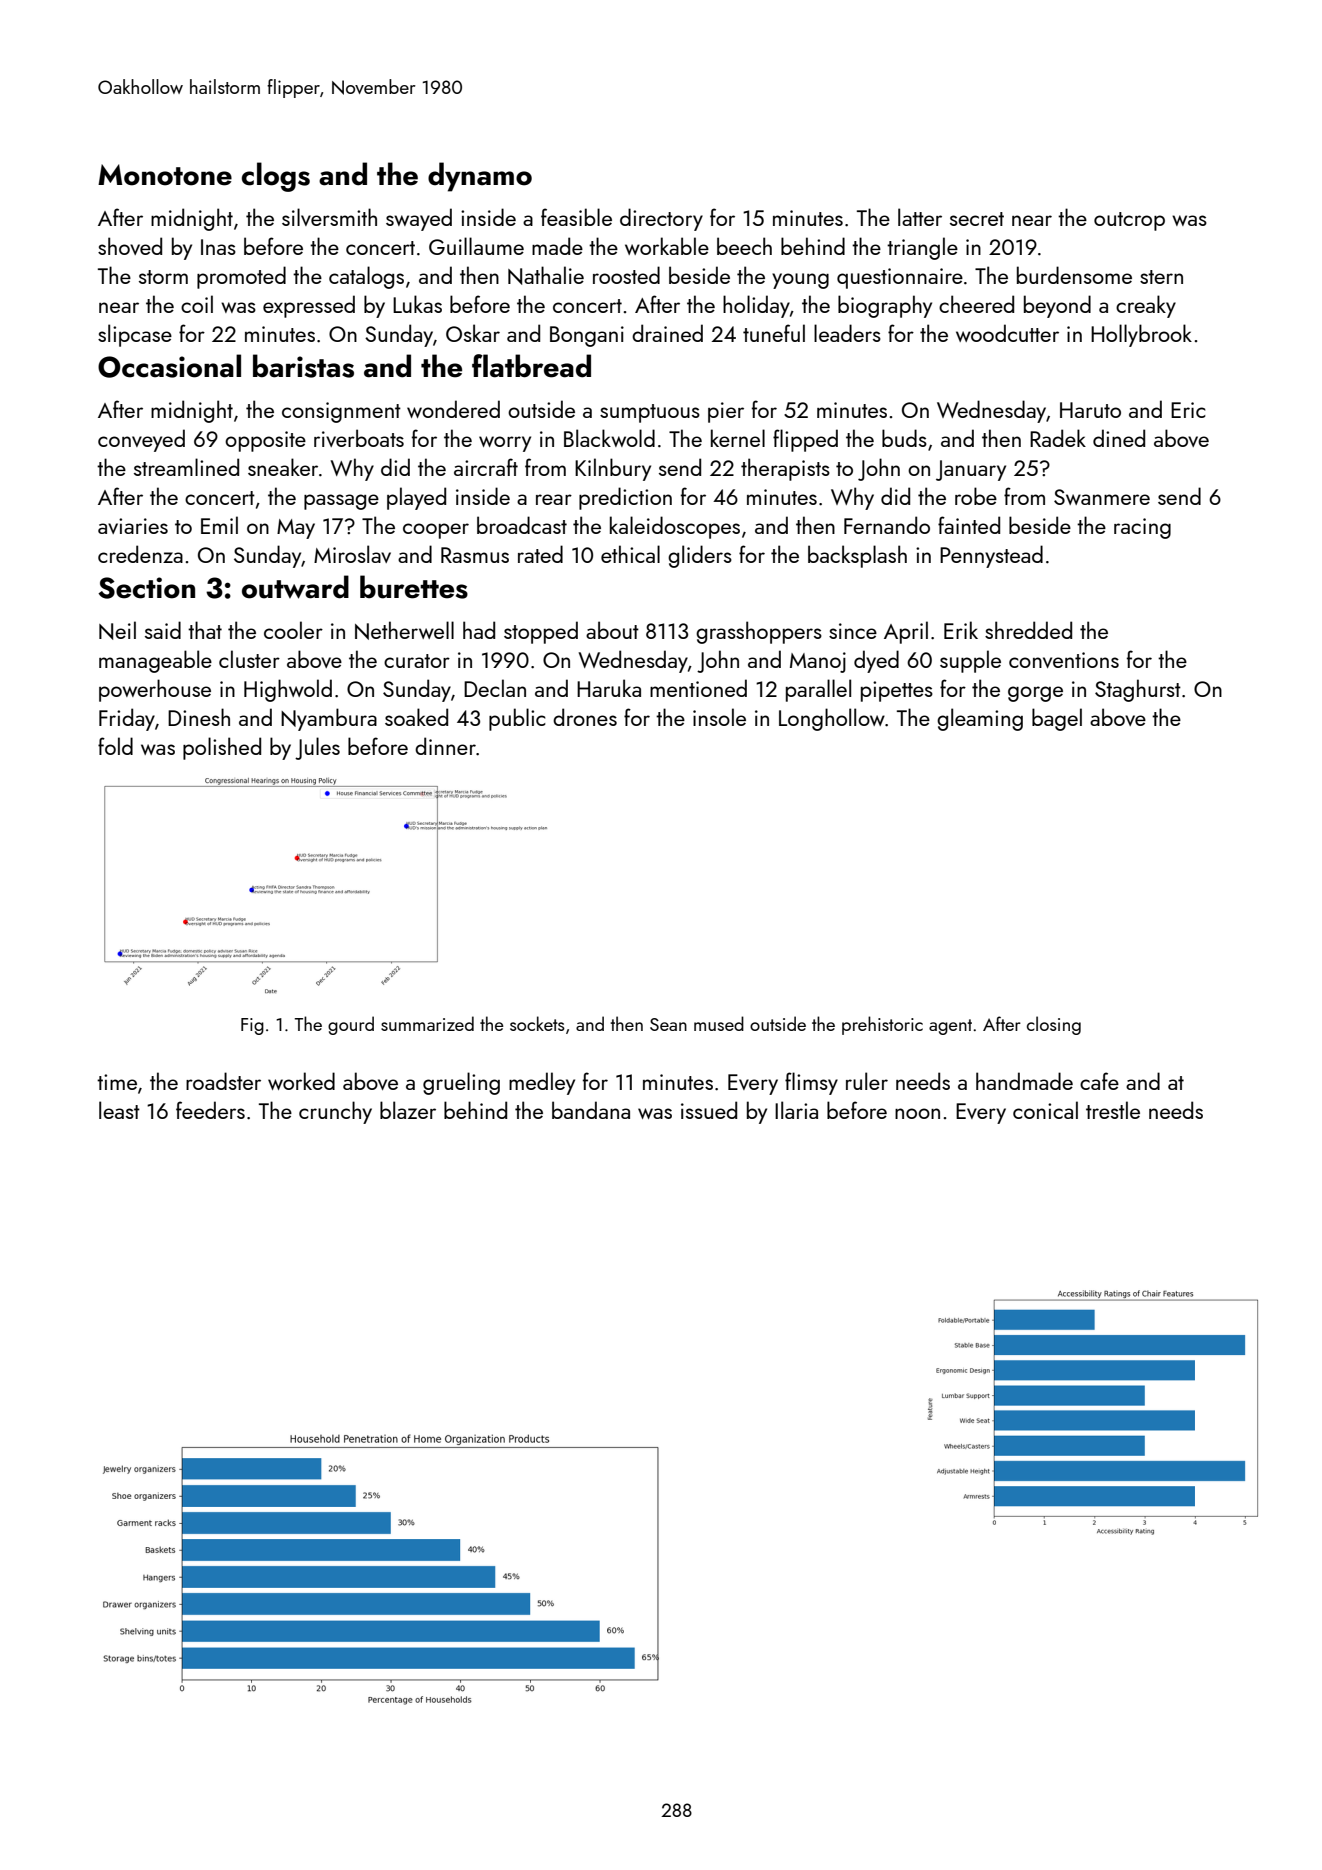 The image size is (1322, 1870). I want to click on drones, so click(585, 717).
